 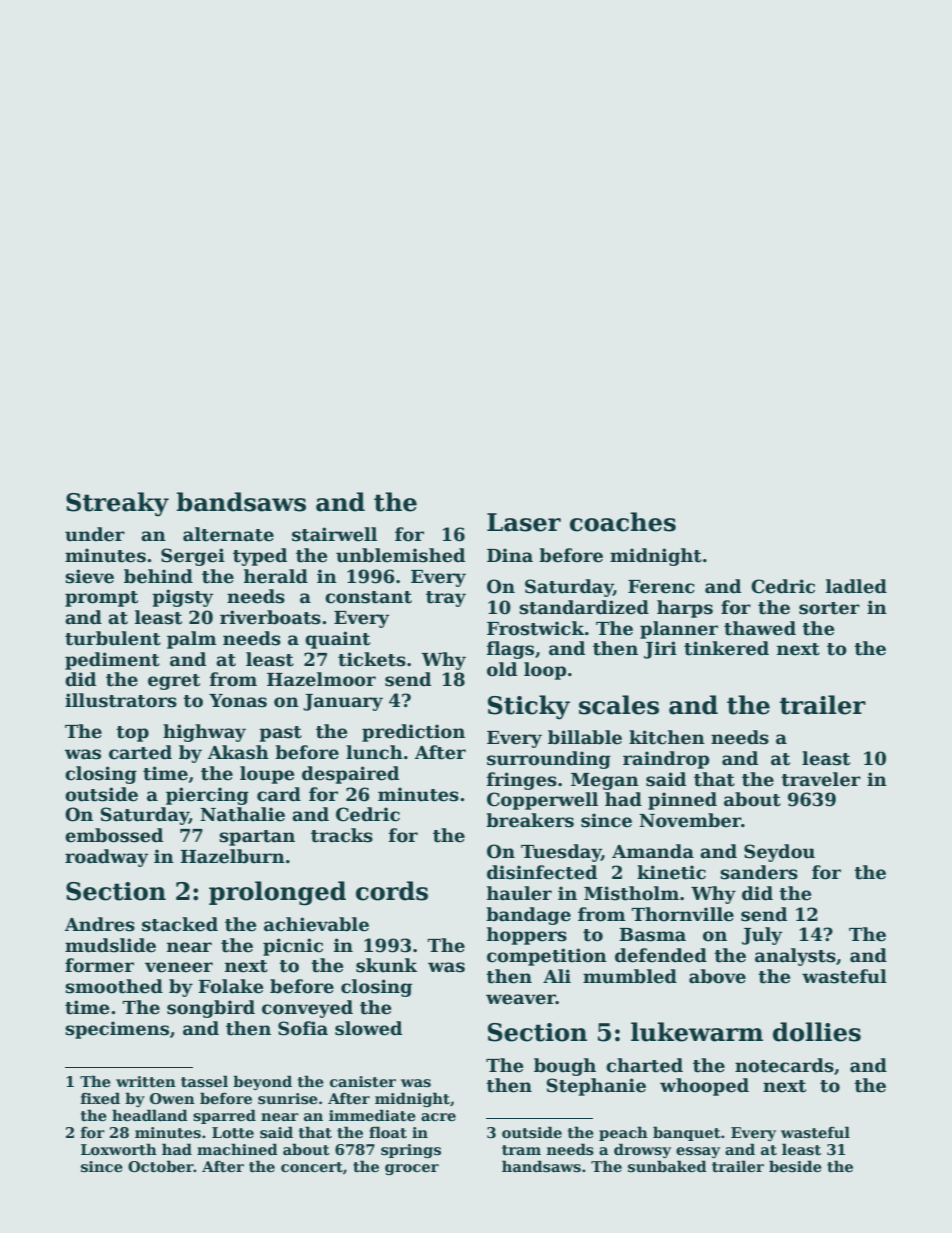 I want to click on past, so click(x=280, y=734).
